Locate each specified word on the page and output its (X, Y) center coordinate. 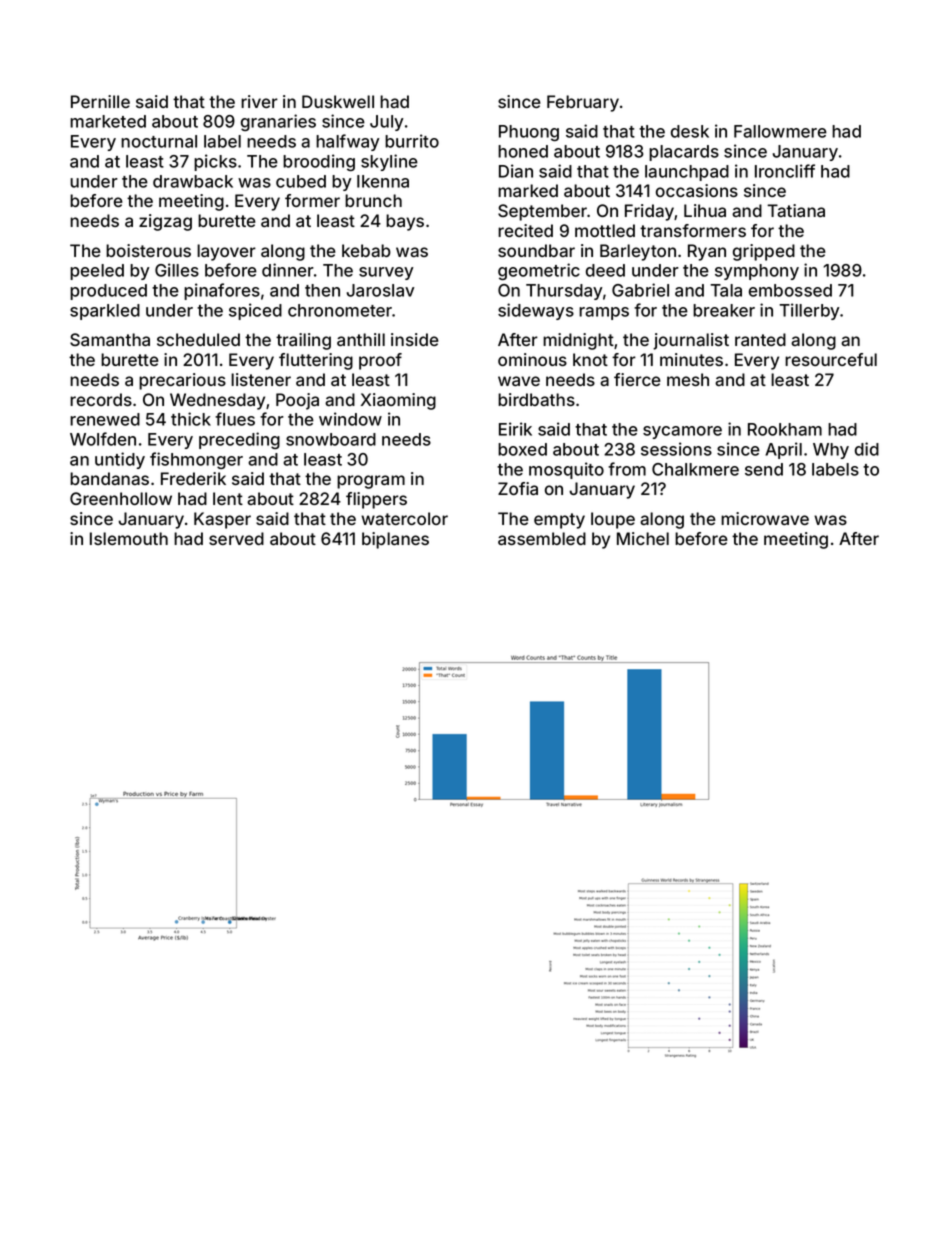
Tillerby (809, 311)
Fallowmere (780, 131)
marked (528, 190)
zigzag (165, 222)
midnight (578, 341)
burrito (412, 141)
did (867, 449)
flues (235, 419)
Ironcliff (785, 171)
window (350, 419)
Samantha (110, 339)
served (236, 538)
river (259, 101)
